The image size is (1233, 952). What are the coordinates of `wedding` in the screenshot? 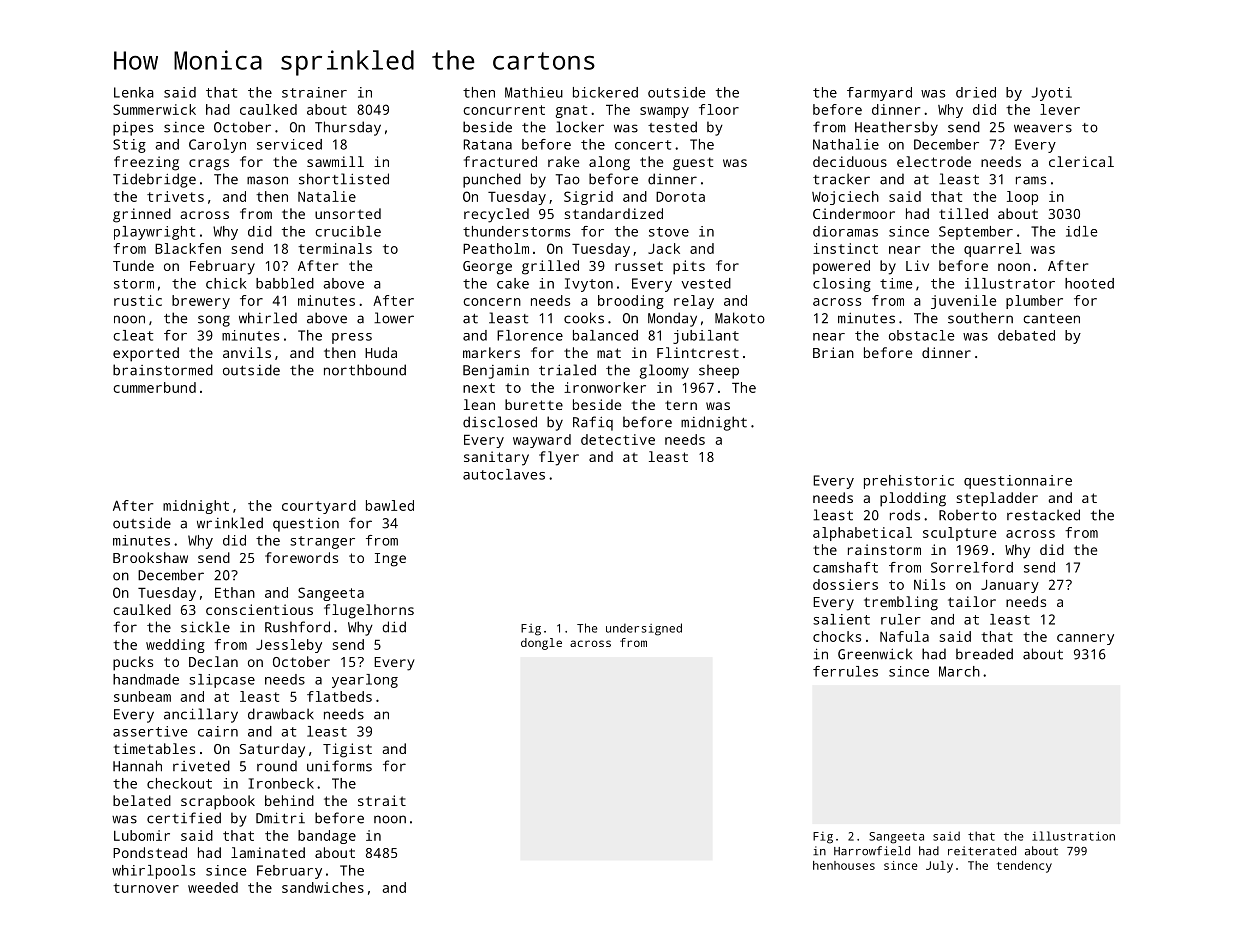 It's located at (175, 646).
